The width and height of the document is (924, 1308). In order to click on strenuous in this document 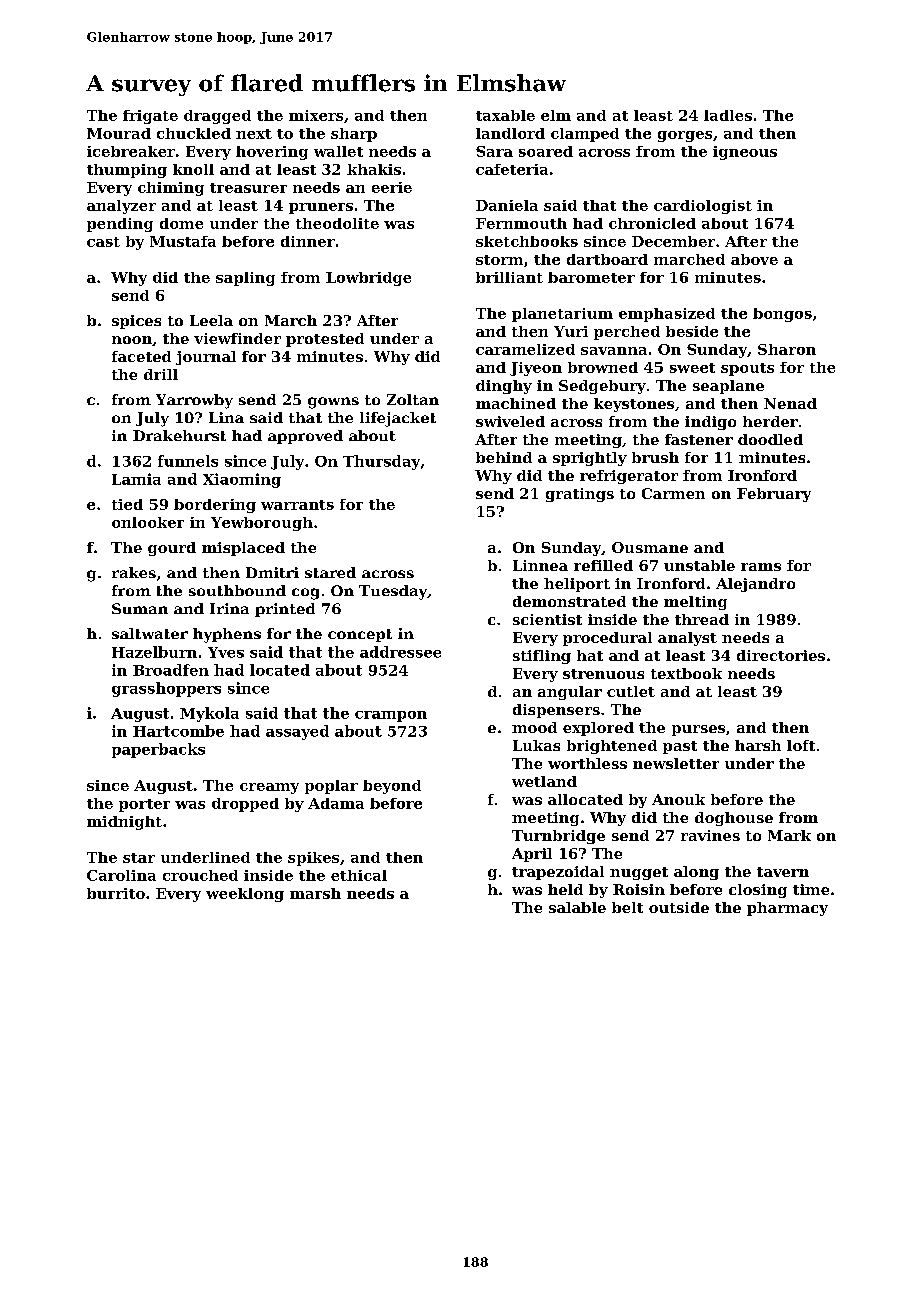, I will do `click(603, 674)`.
